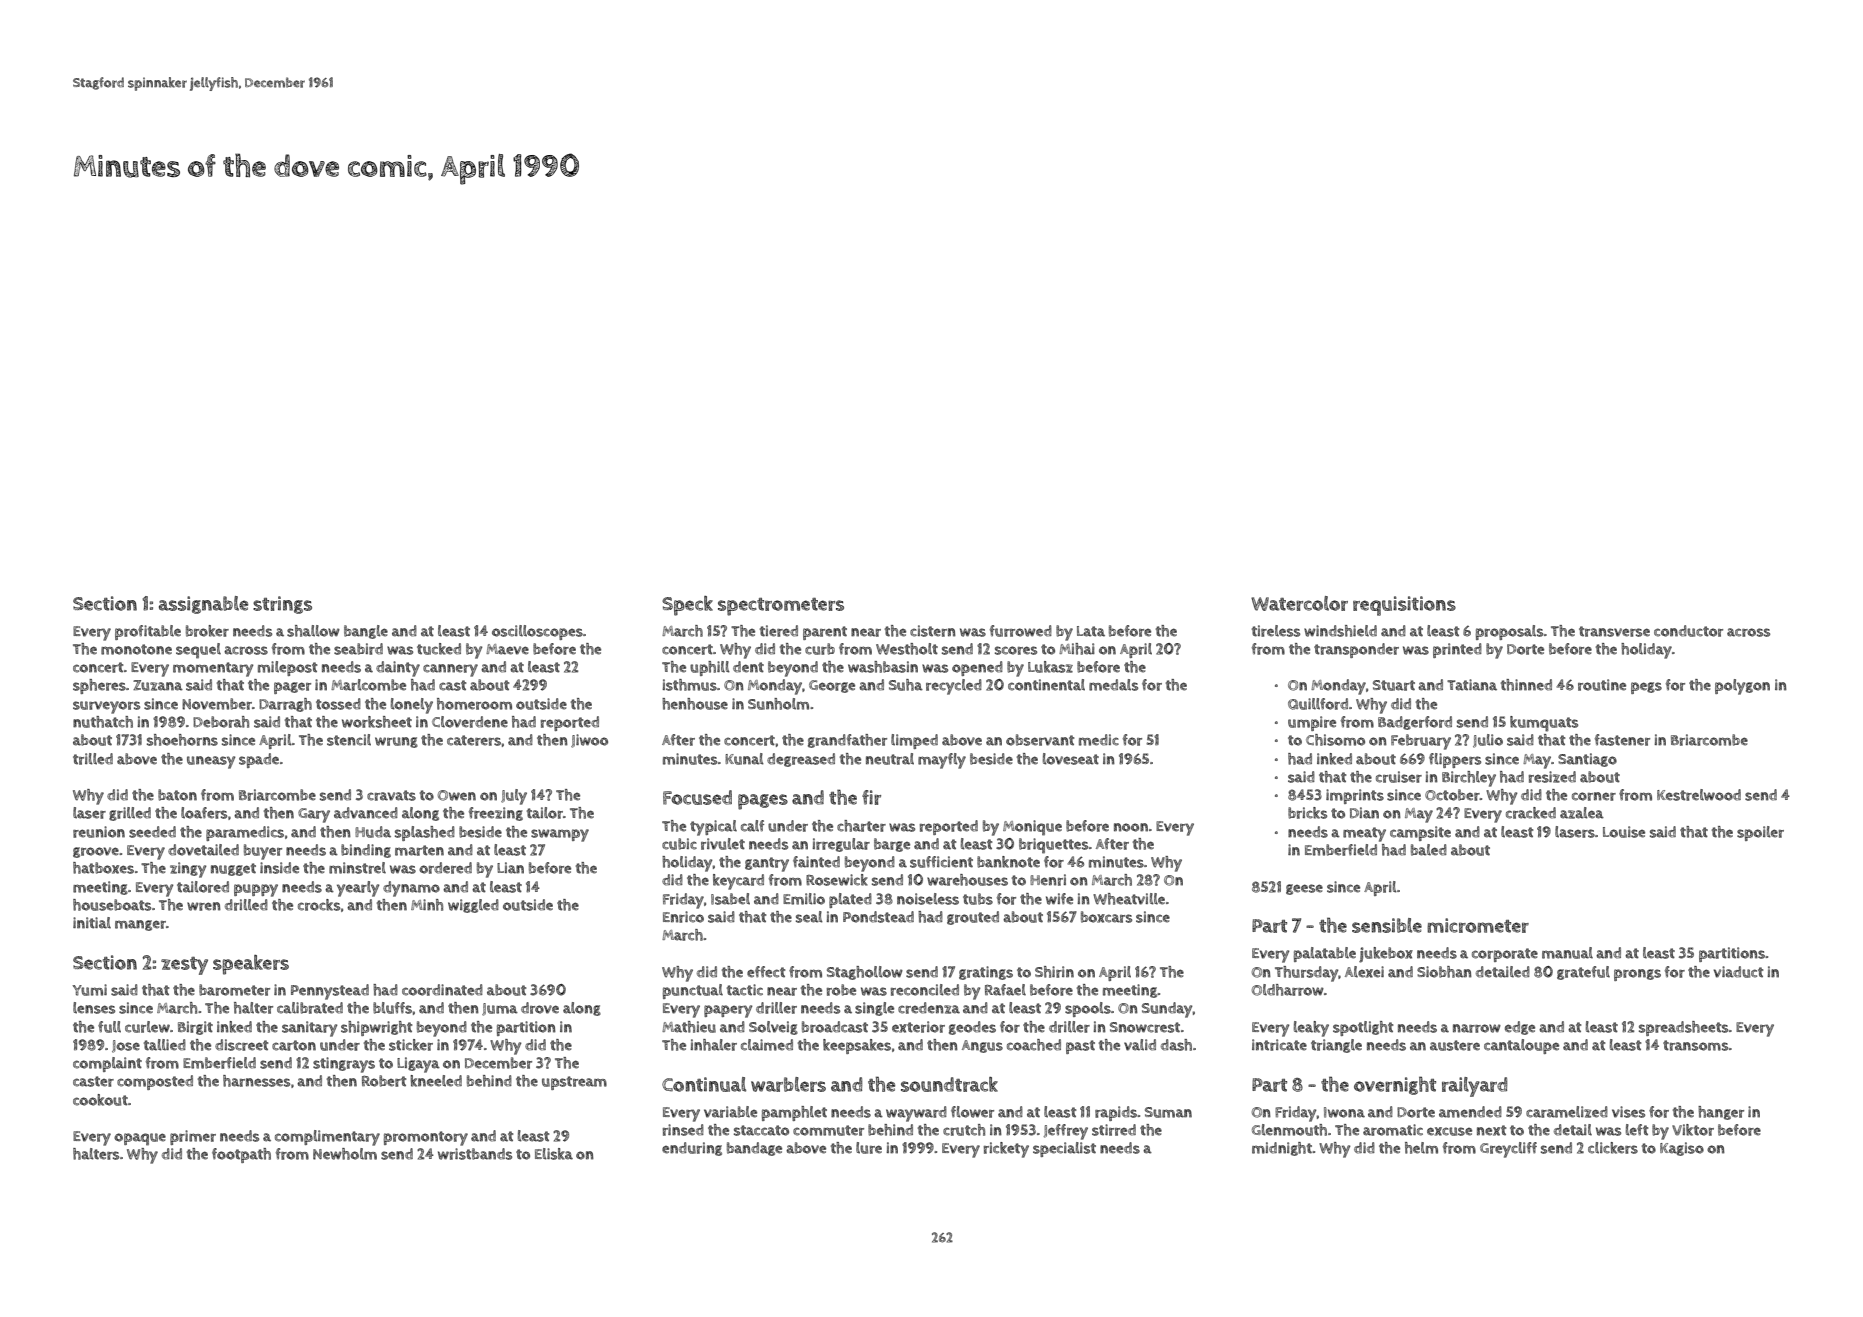 Image resolution: width=1863 pixels, height=1317 pixels. I want to click on routine, so click(1602, 685).
